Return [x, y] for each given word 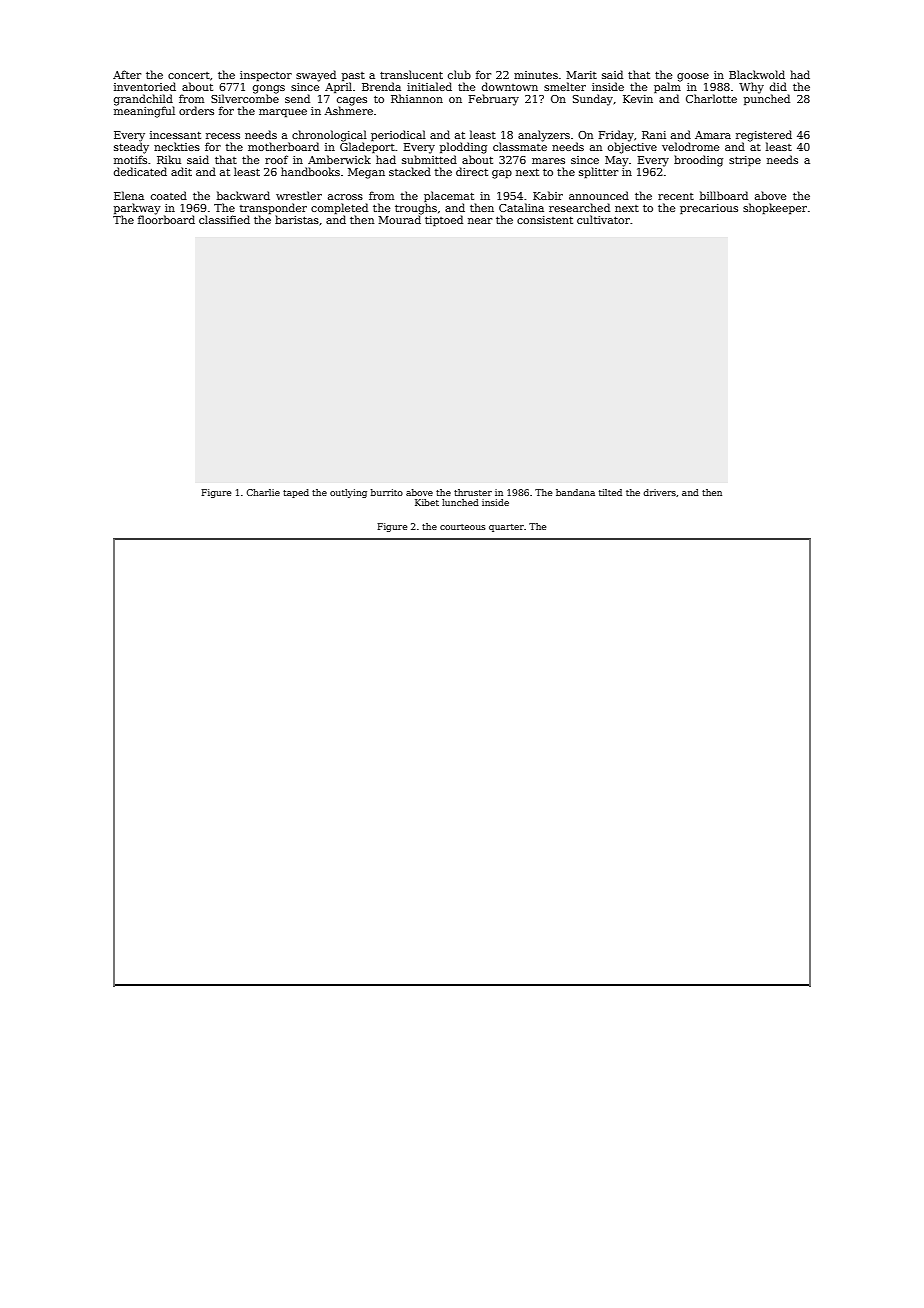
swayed [316, 76]
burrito [387, 492]
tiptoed [444, 220]
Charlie [263, 492]
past [353, 76]
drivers [659, 492]
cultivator [603, 219]
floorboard [166, 219]
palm [667, 87]
